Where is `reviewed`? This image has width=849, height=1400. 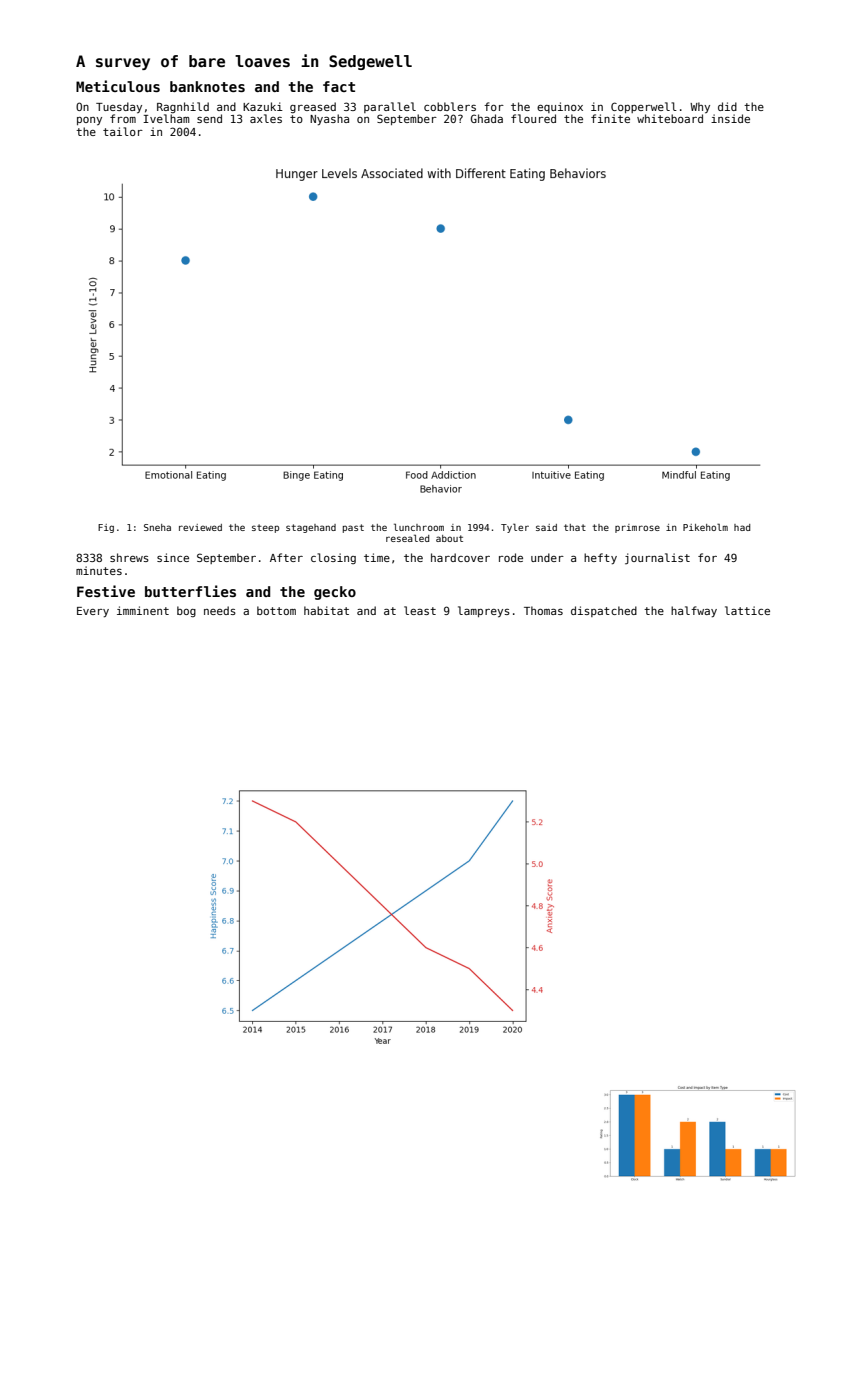 reviewed is located at coordinates (200, 527).
